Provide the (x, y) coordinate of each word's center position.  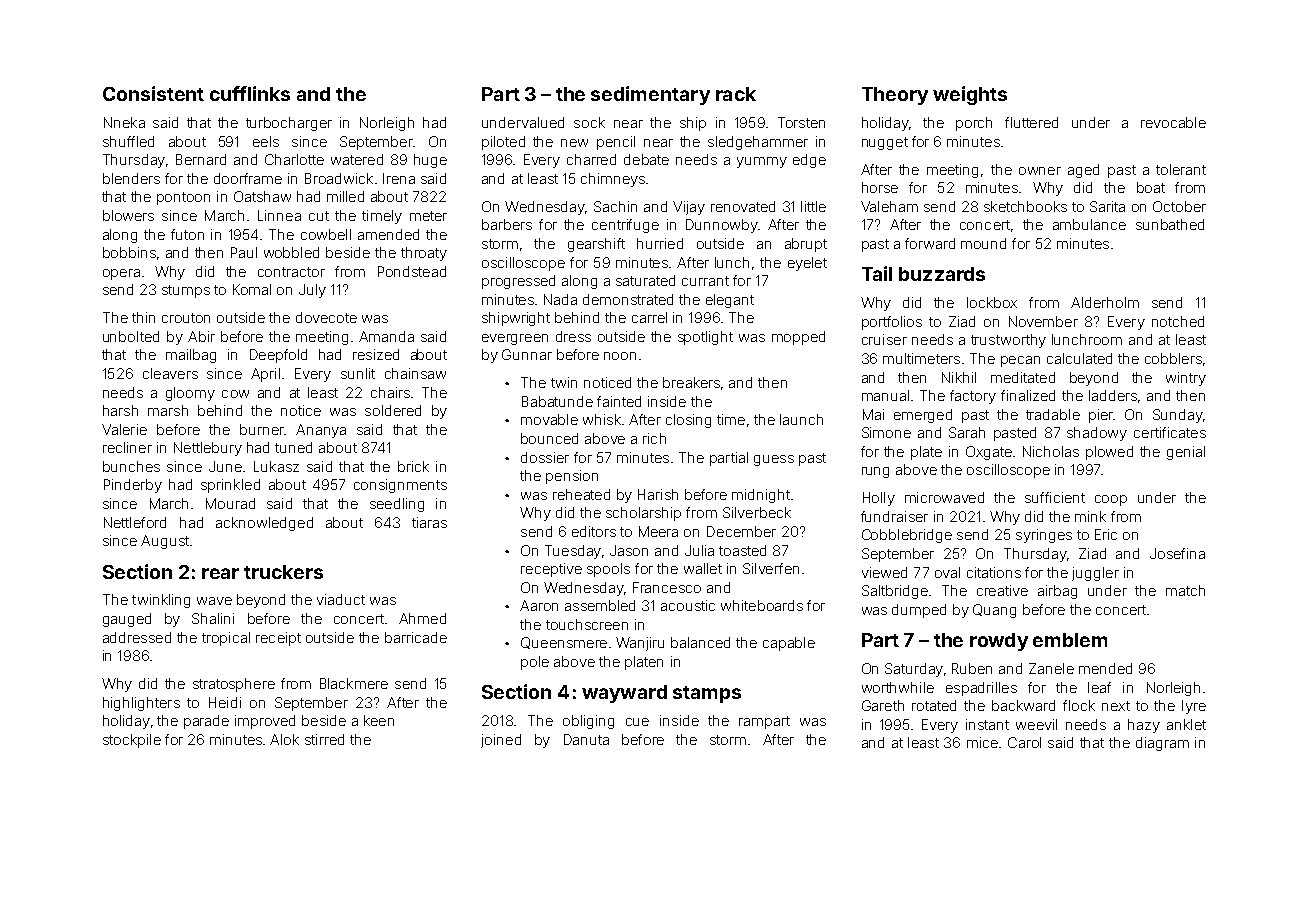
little (813, 206)
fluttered (1031, 122)
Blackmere (354, 683)
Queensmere (564, 643)
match (1185, 590)
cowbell (326, 234)
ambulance (1089, 224)
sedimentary (650, 95)
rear (220, 573)
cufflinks (250, 93)
